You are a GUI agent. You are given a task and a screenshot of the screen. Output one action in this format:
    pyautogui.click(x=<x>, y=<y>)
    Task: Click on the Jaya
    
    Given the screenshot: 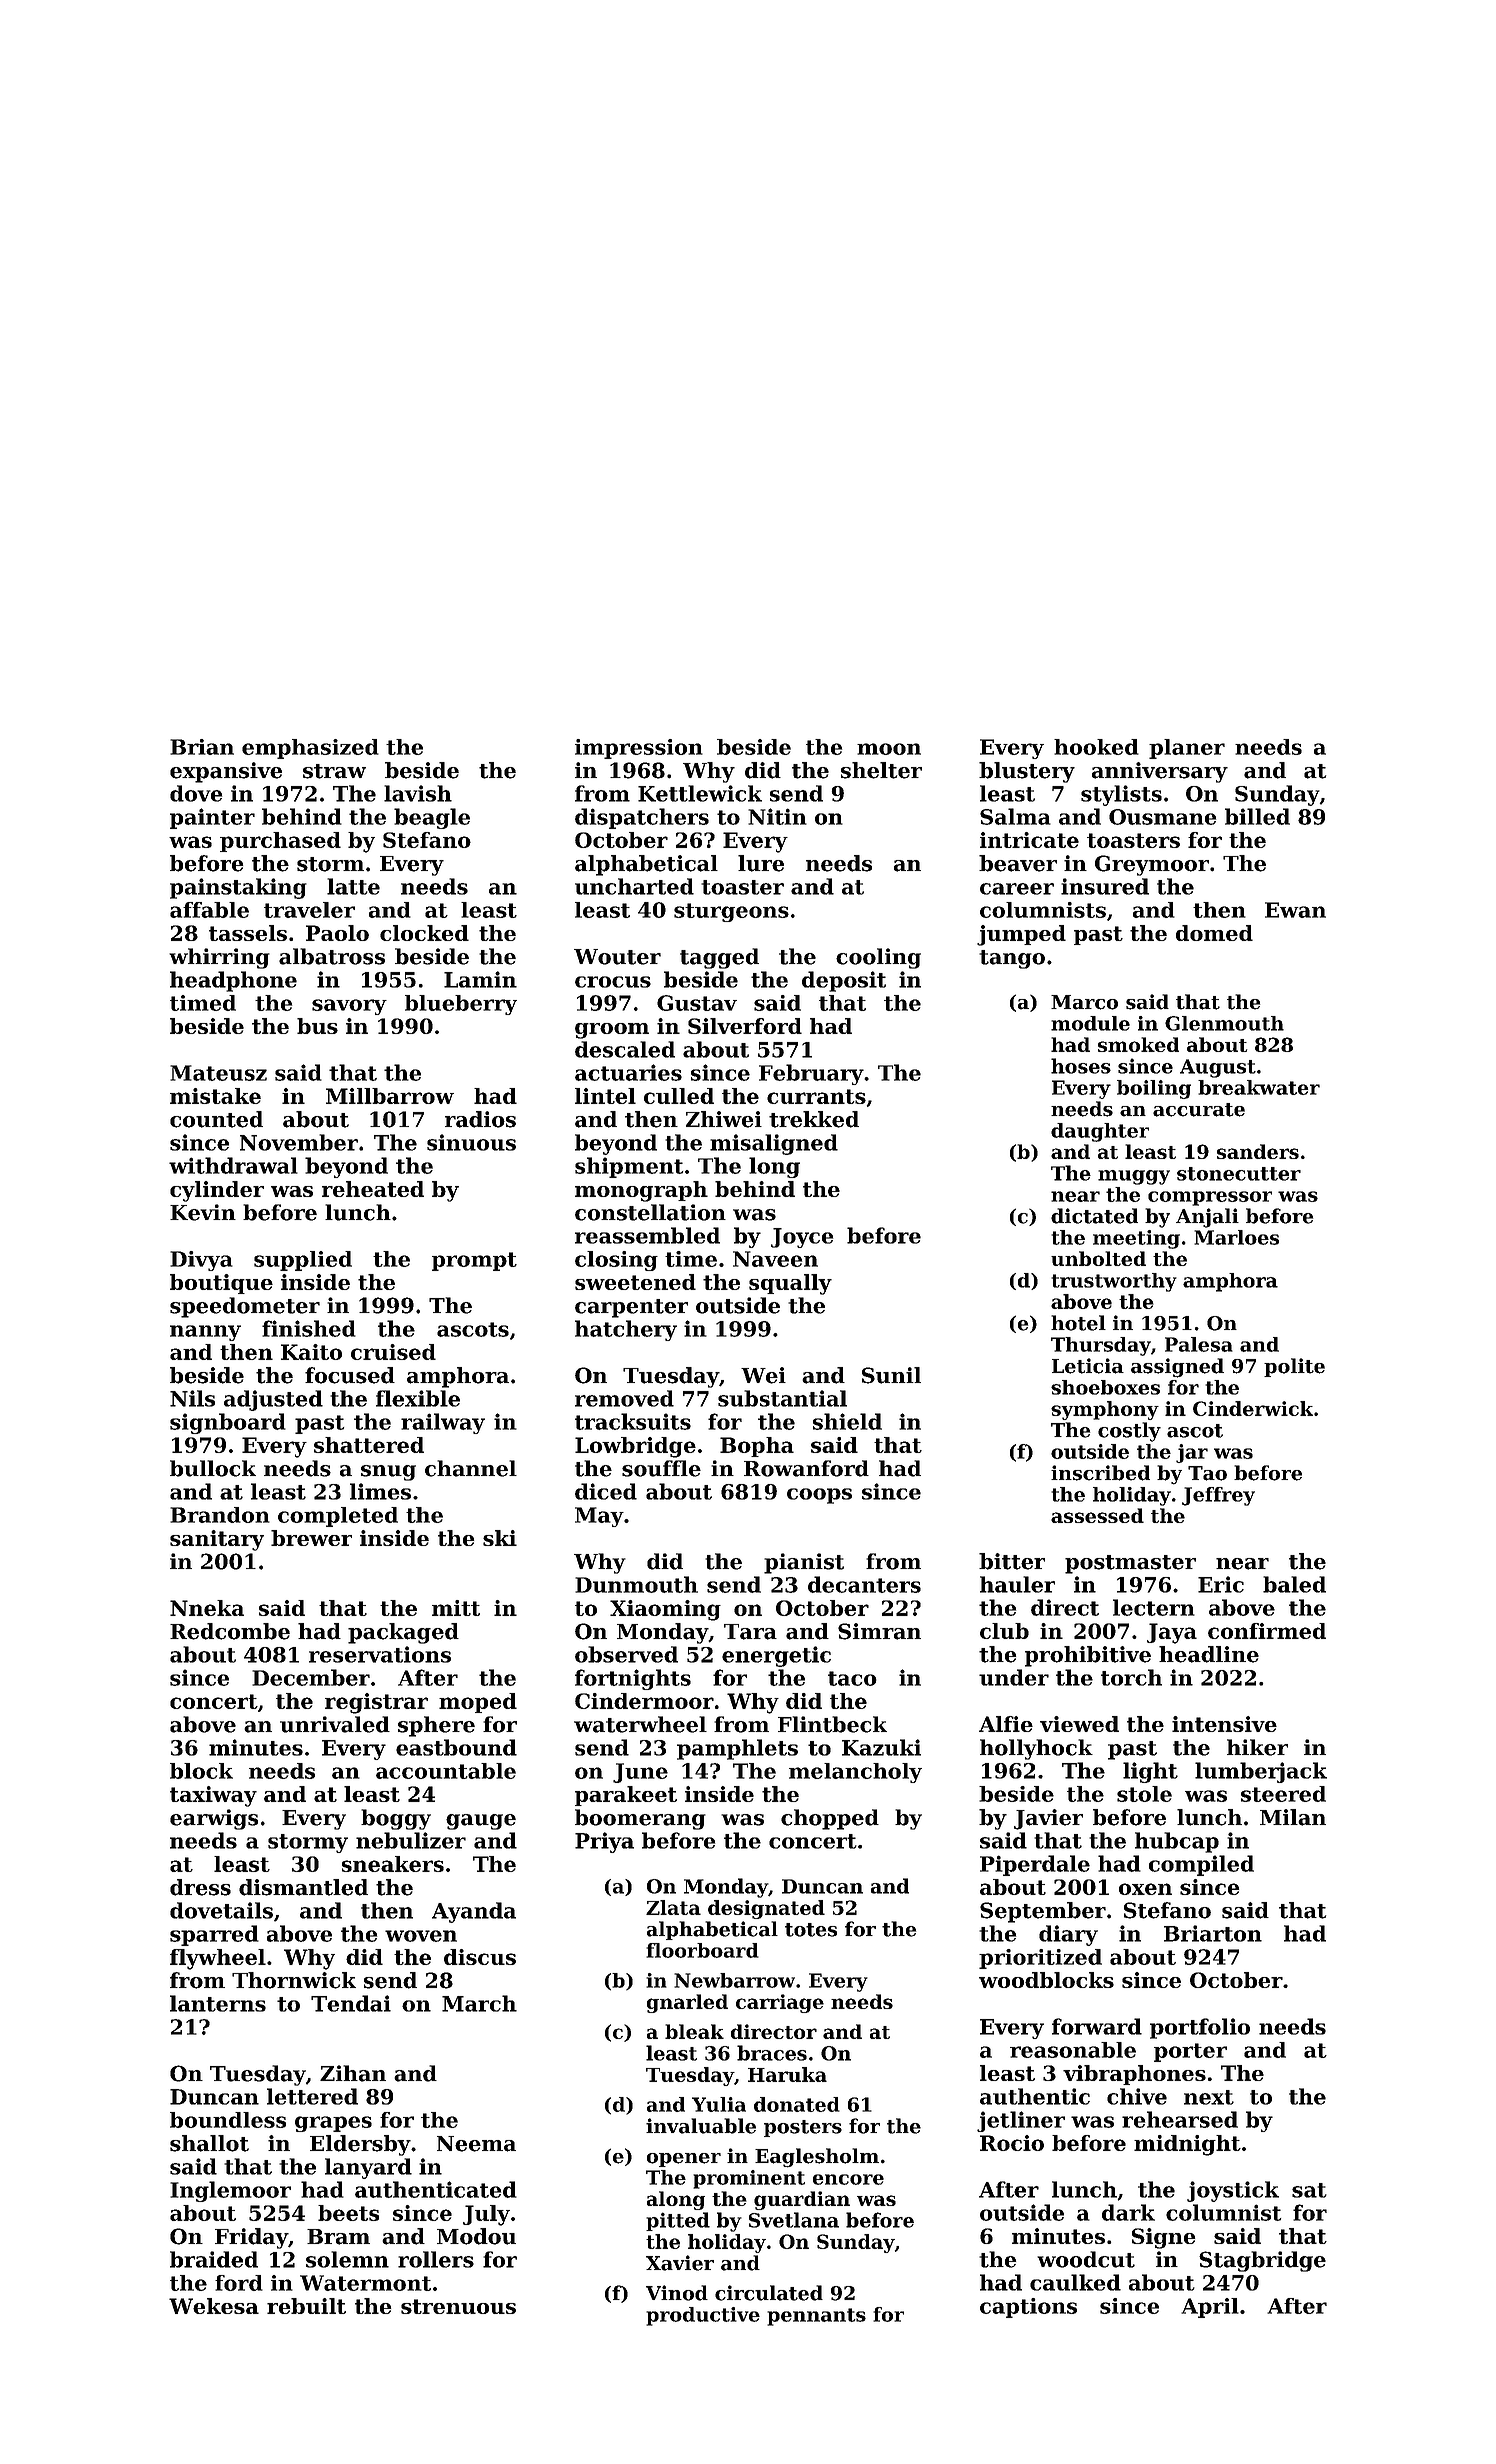 What is the action you would take?
    pyautogui.click(x=1172, y=1633)
